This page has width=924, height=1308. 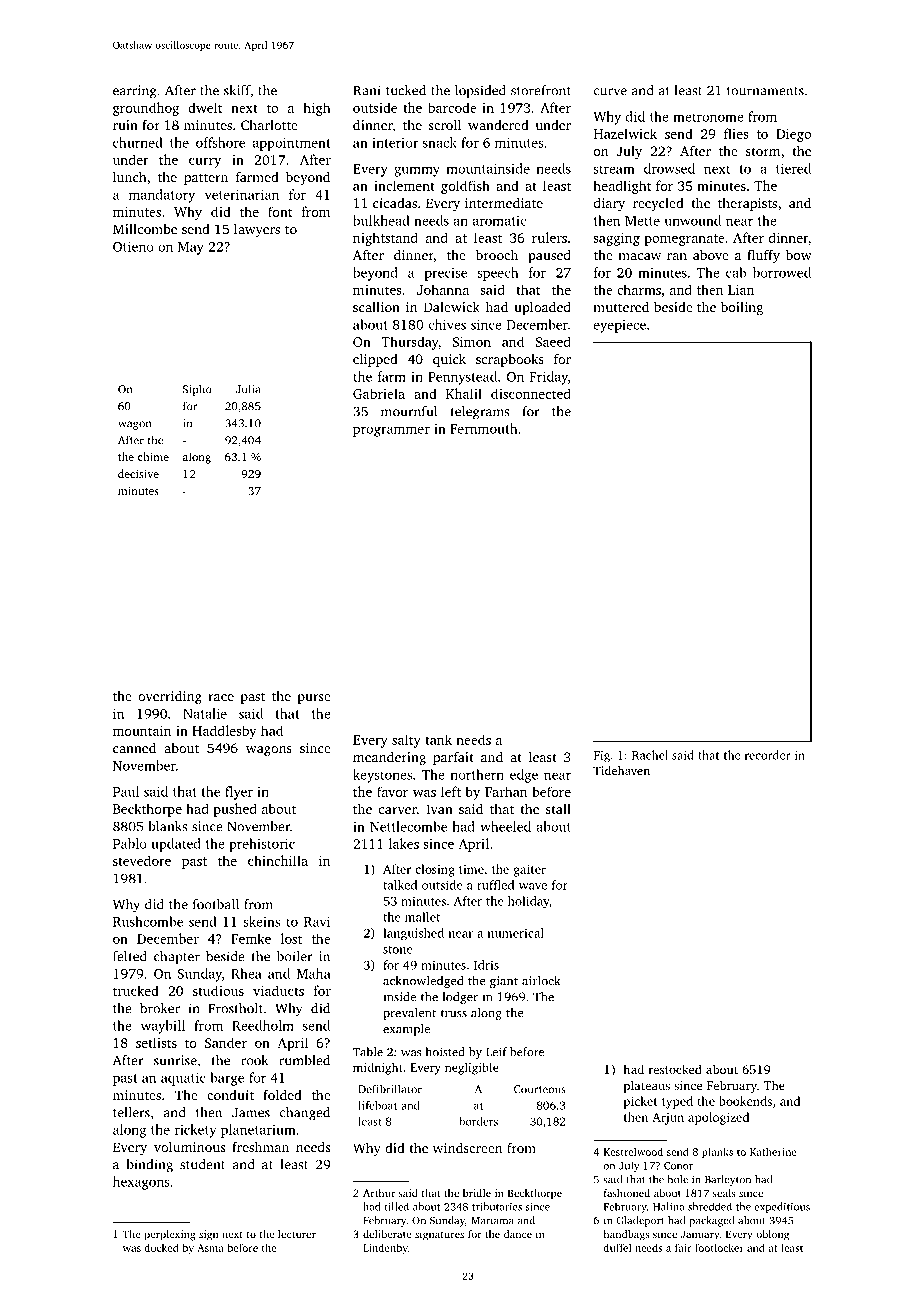 I want to click on restocked, so click(x=675, y=1069).
